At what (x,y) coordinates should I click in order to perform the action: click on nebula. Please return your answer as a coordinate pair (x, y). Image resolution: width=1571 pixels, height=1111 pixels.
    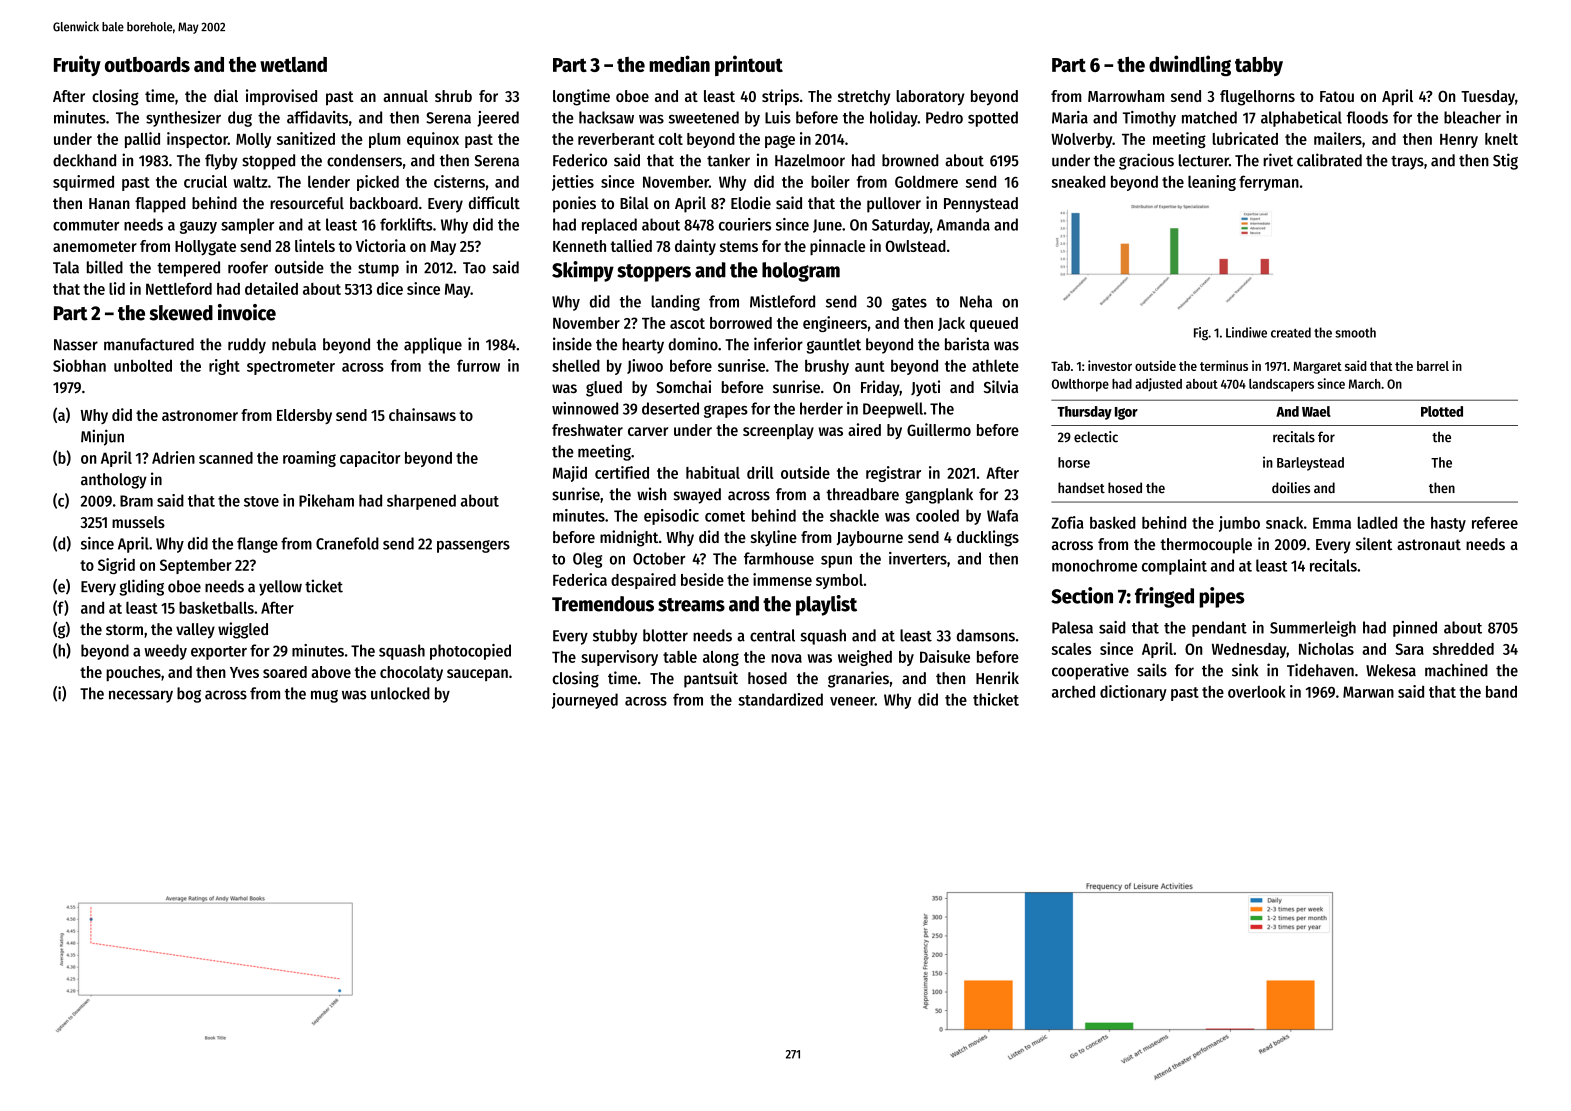
    Looking at the image, I should click on (294, 344).
